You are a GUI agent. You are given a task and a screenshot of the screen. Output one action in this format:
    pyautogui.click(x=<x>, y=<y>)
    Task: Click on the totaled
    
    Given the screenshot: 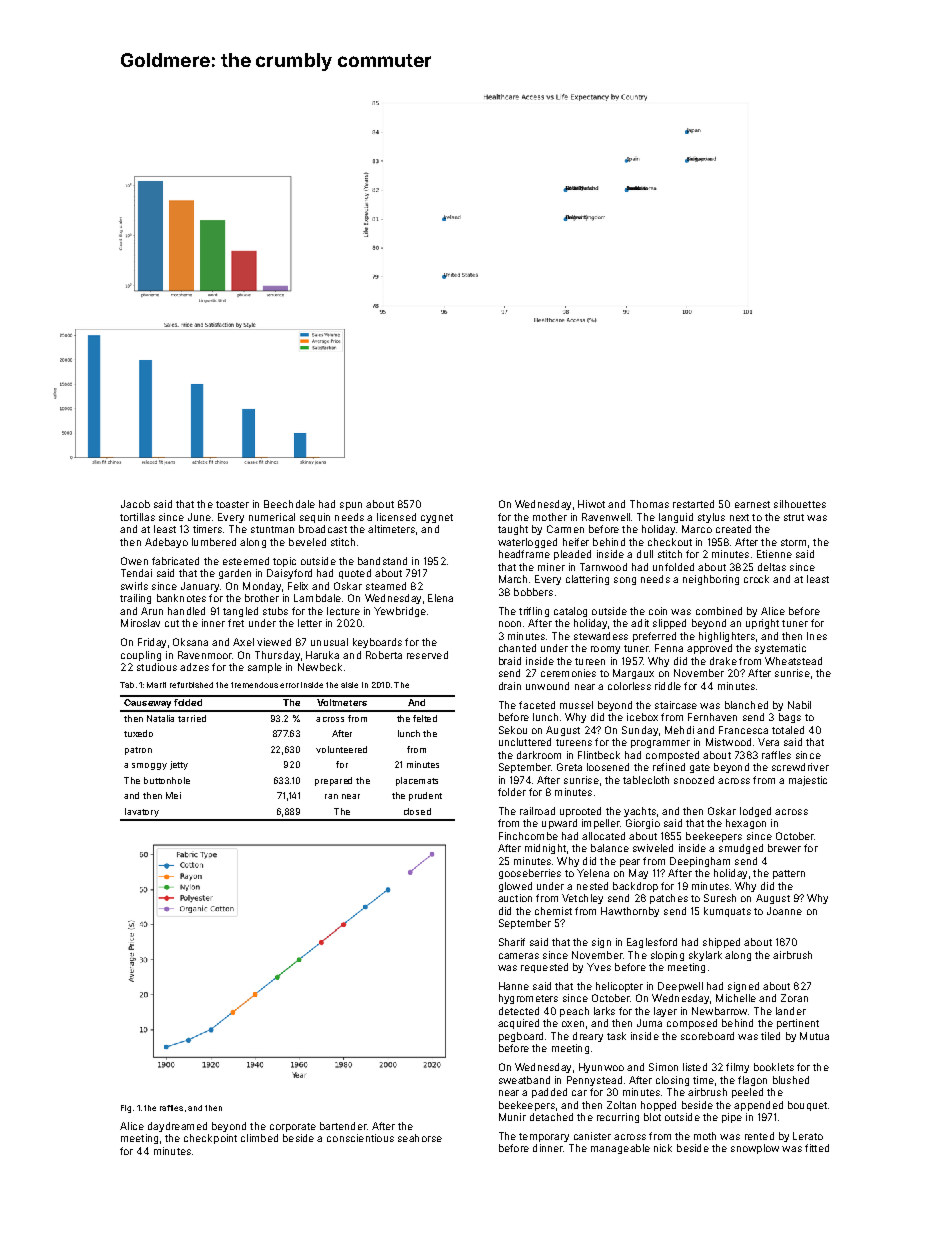 What is the action you would take?
    pyautogui.click(x=788, y=730)
